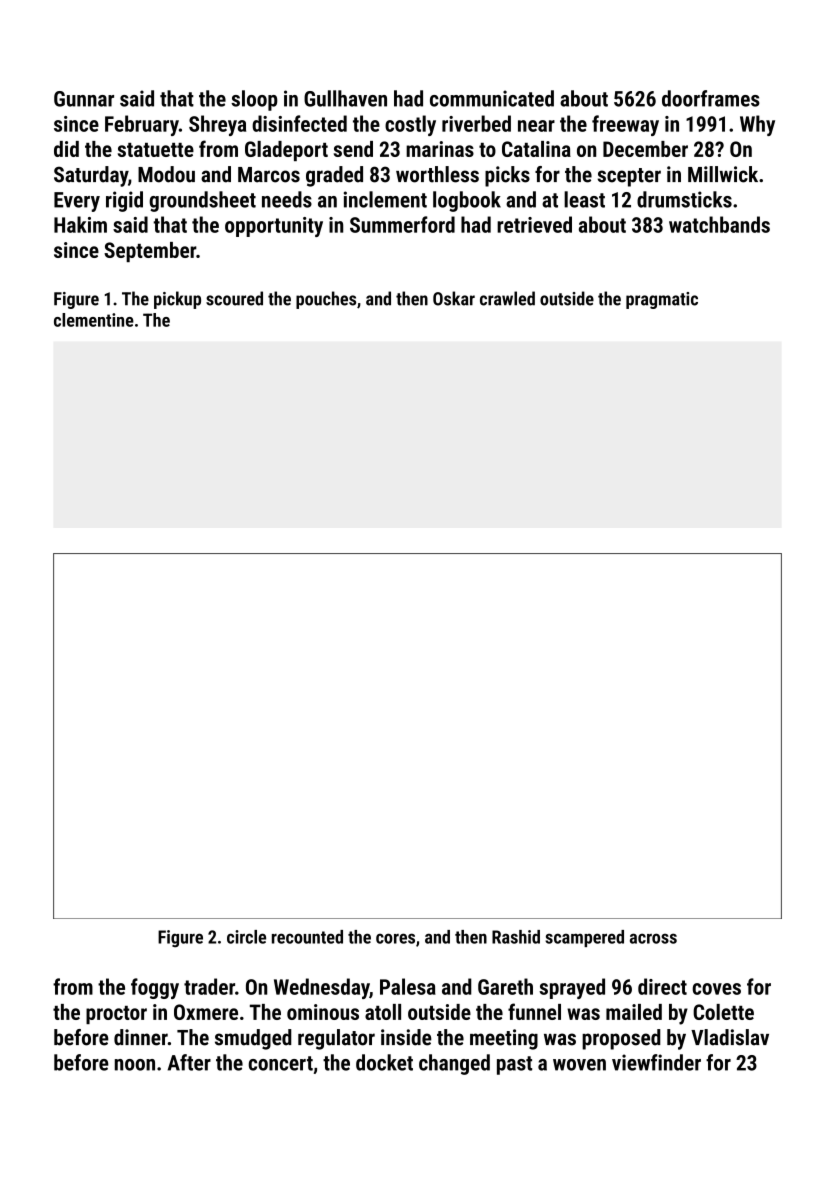  I want to click on foggy, so click(155, 988).
